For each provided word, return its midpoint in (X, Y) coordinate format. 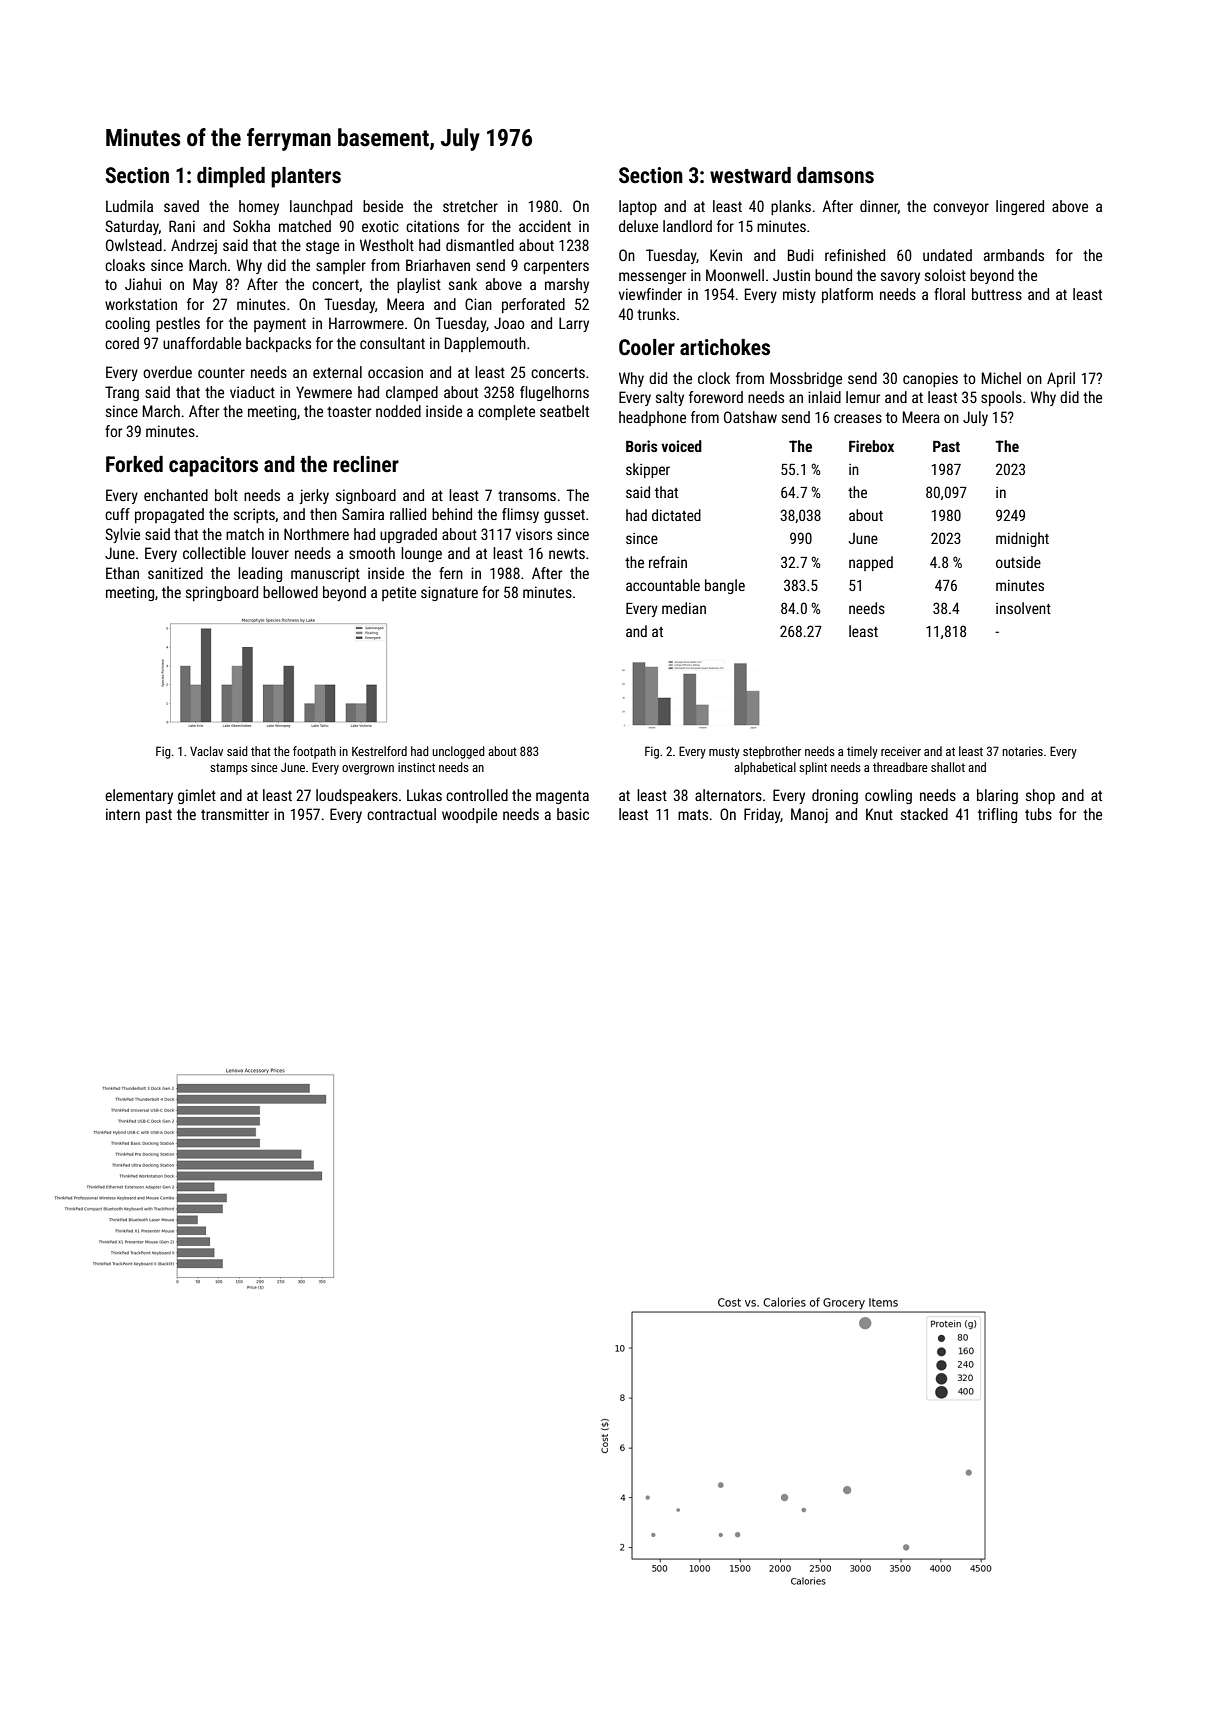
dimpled (231, 177)
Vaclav (206, 751)
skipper (648, 470)
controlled (477, 795)
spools (1001, 398)
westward (750, 175)
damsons (835, 175)
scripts (254, 515)
